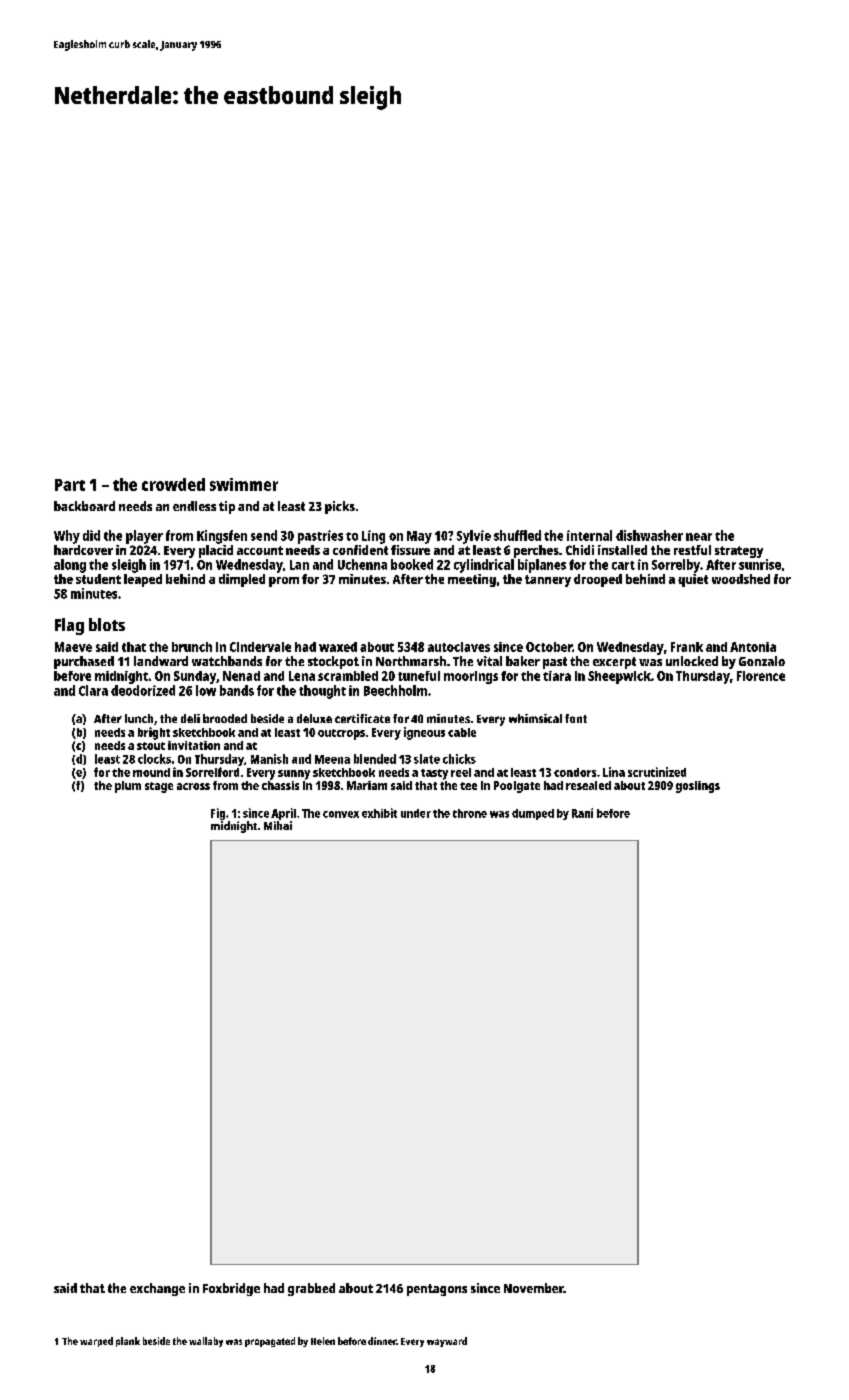 The image size is (849, 1400). I want to click on did, so click(91, 535).
